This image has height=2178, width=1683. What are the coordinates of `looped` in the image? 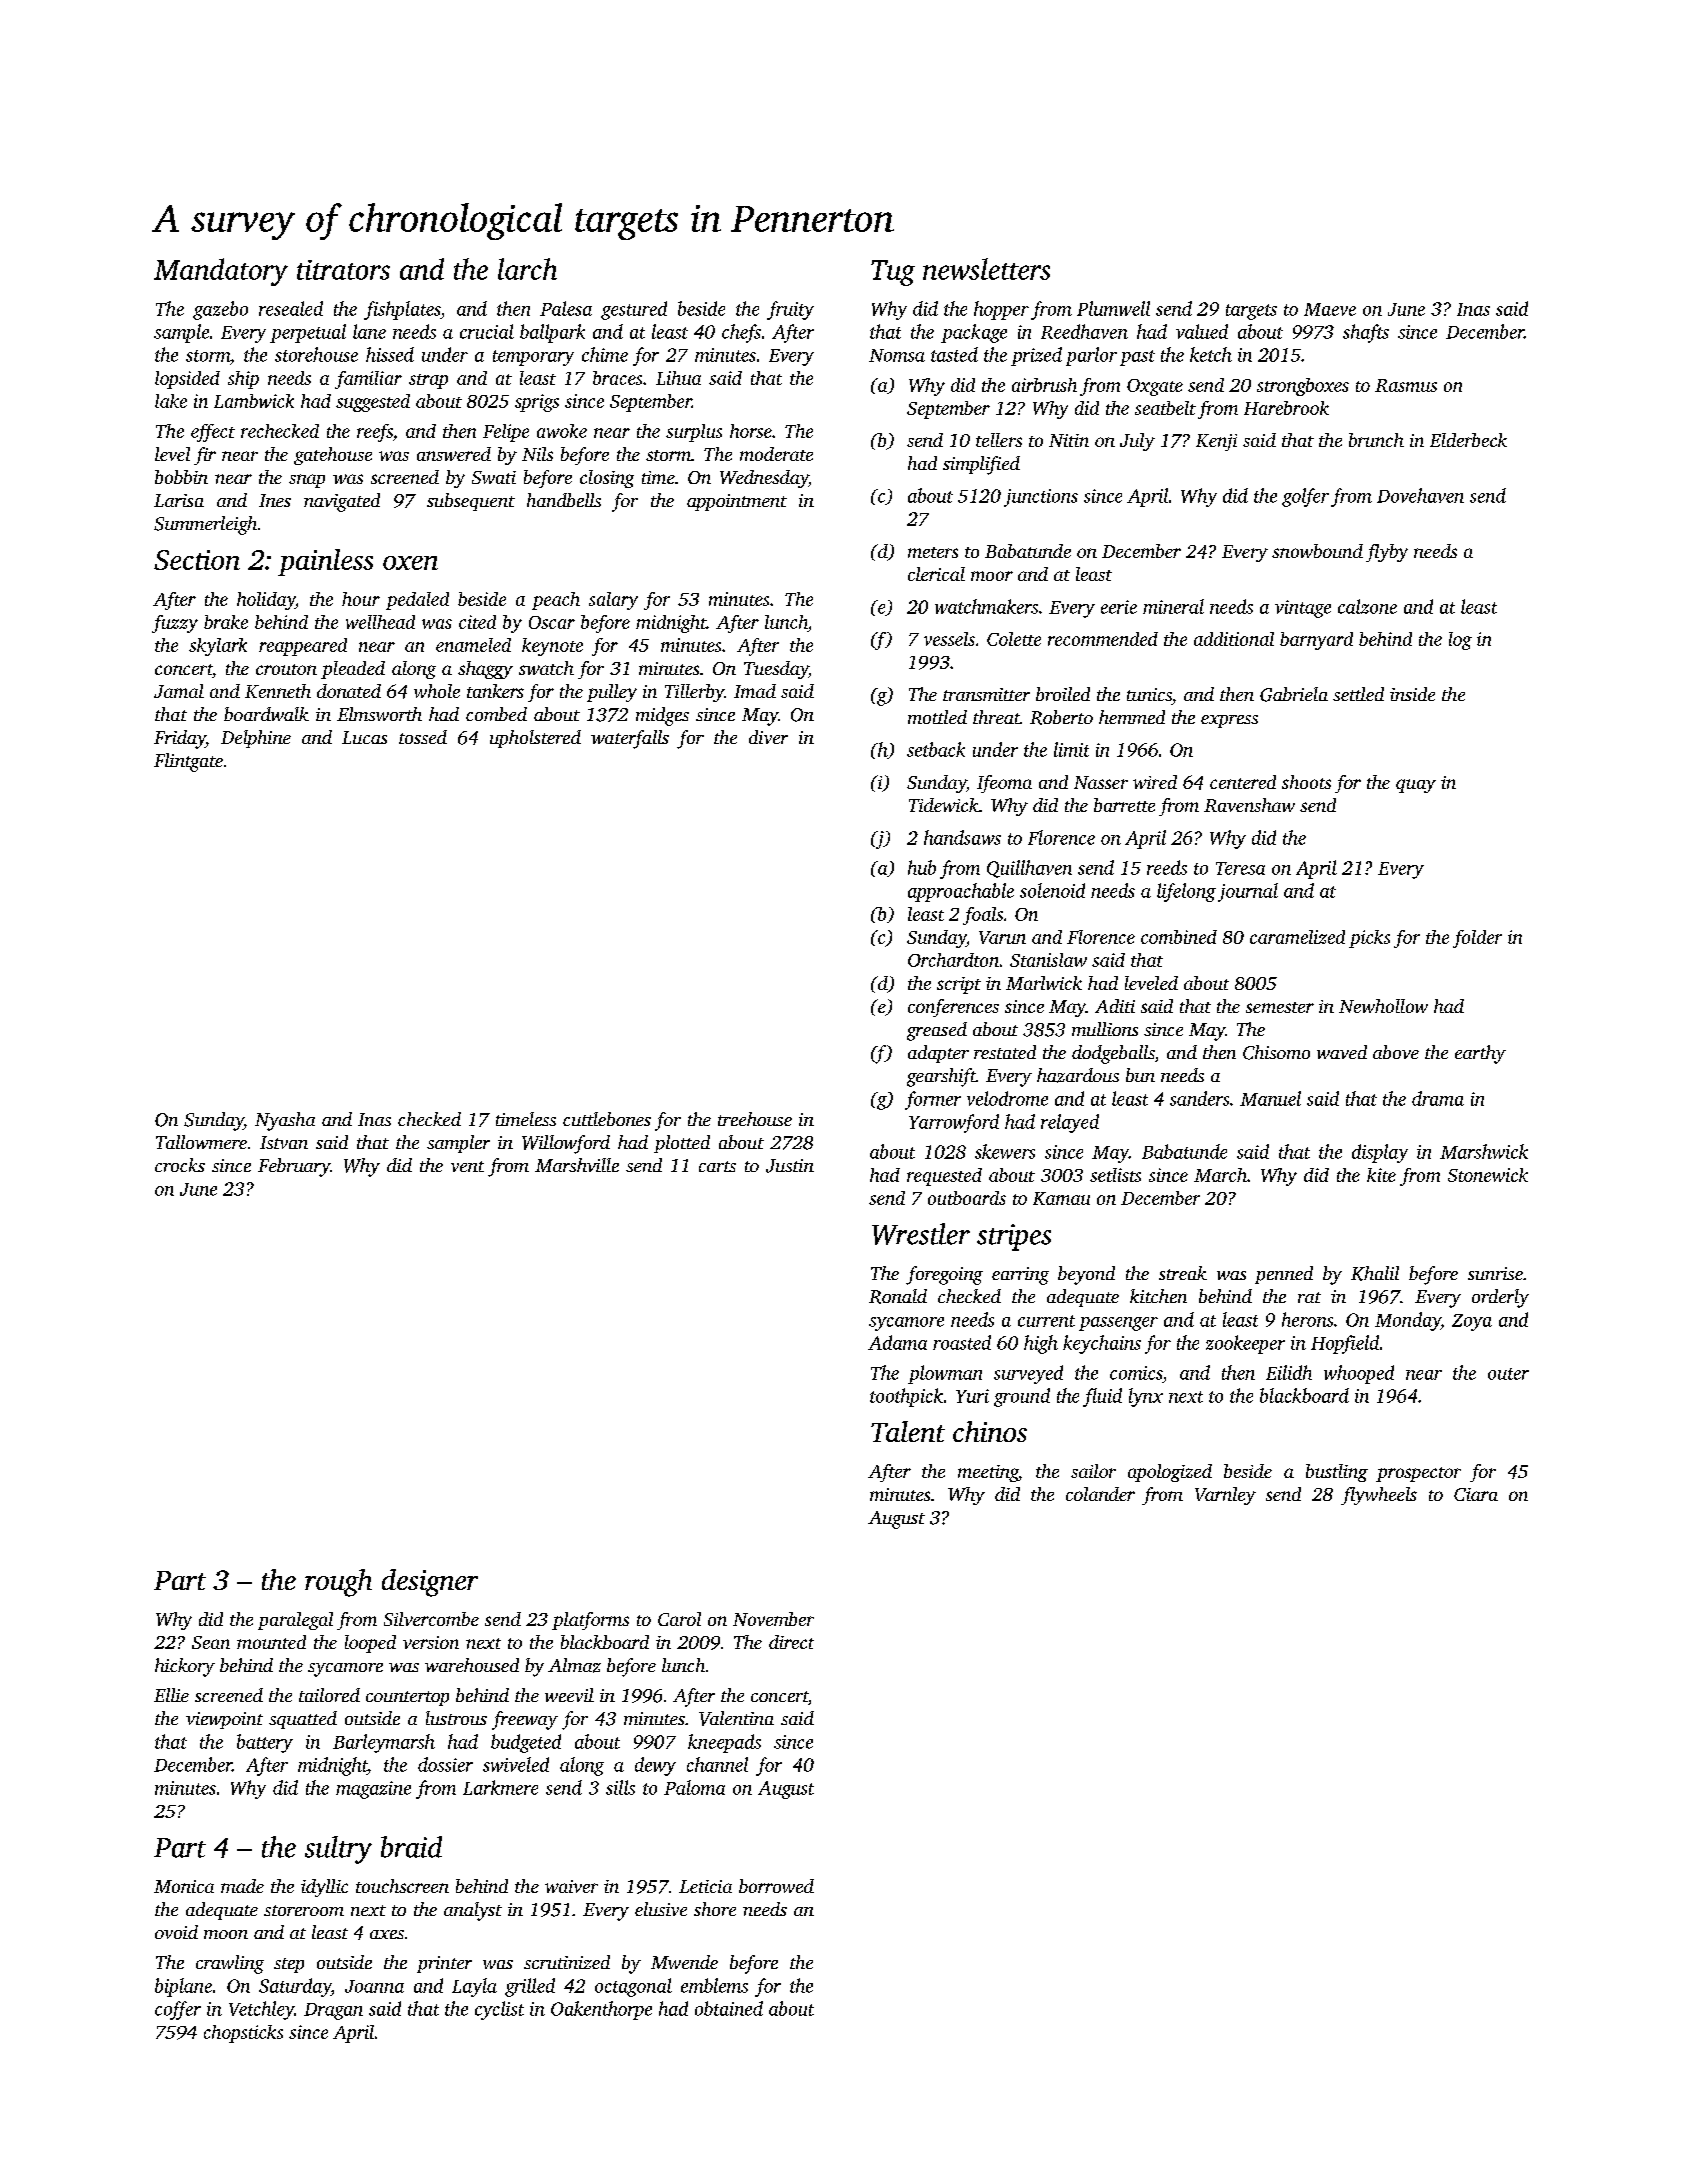 It's located at (370, 1644).
